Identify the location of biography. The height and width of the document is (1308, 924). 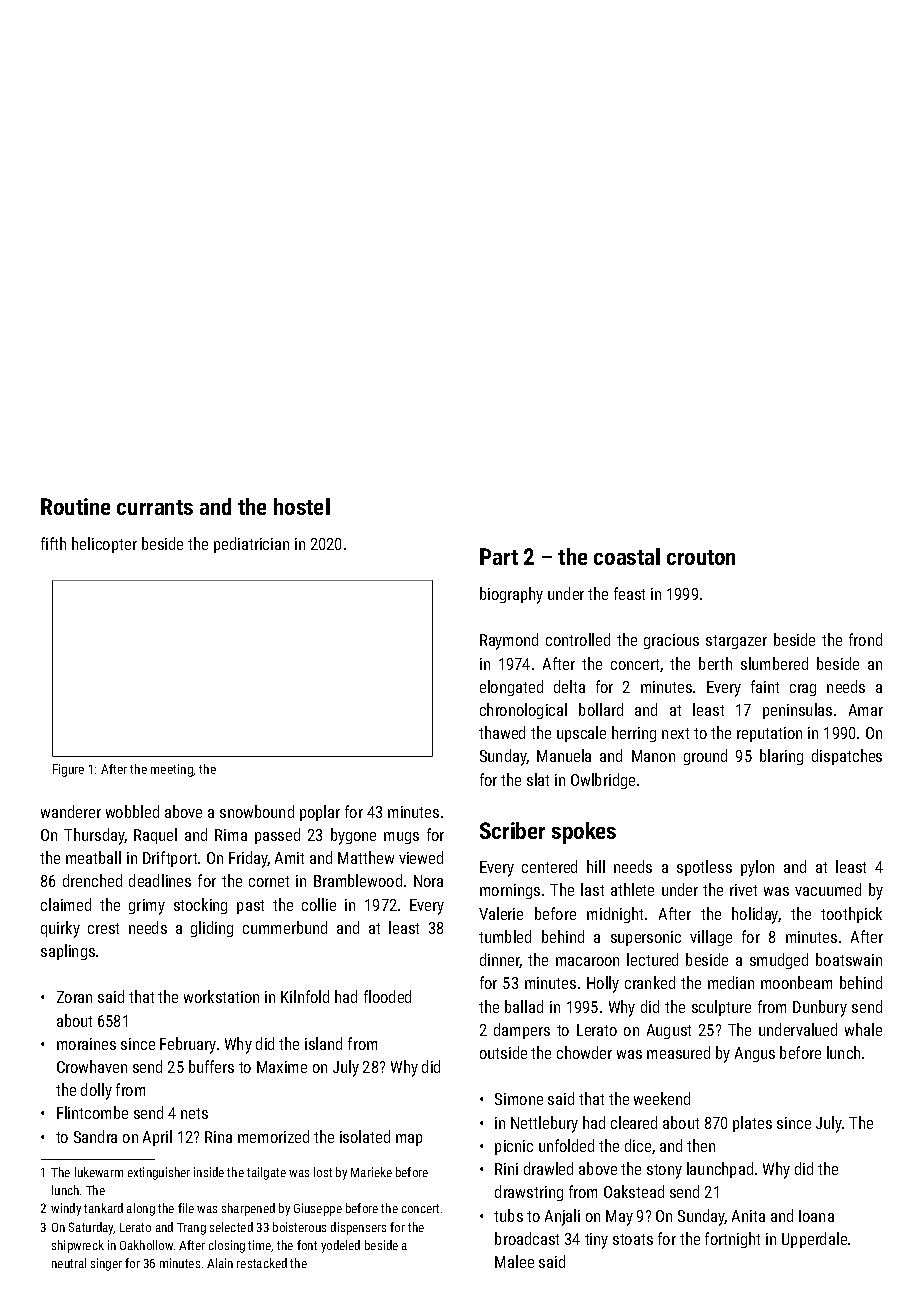
(511, 595).
